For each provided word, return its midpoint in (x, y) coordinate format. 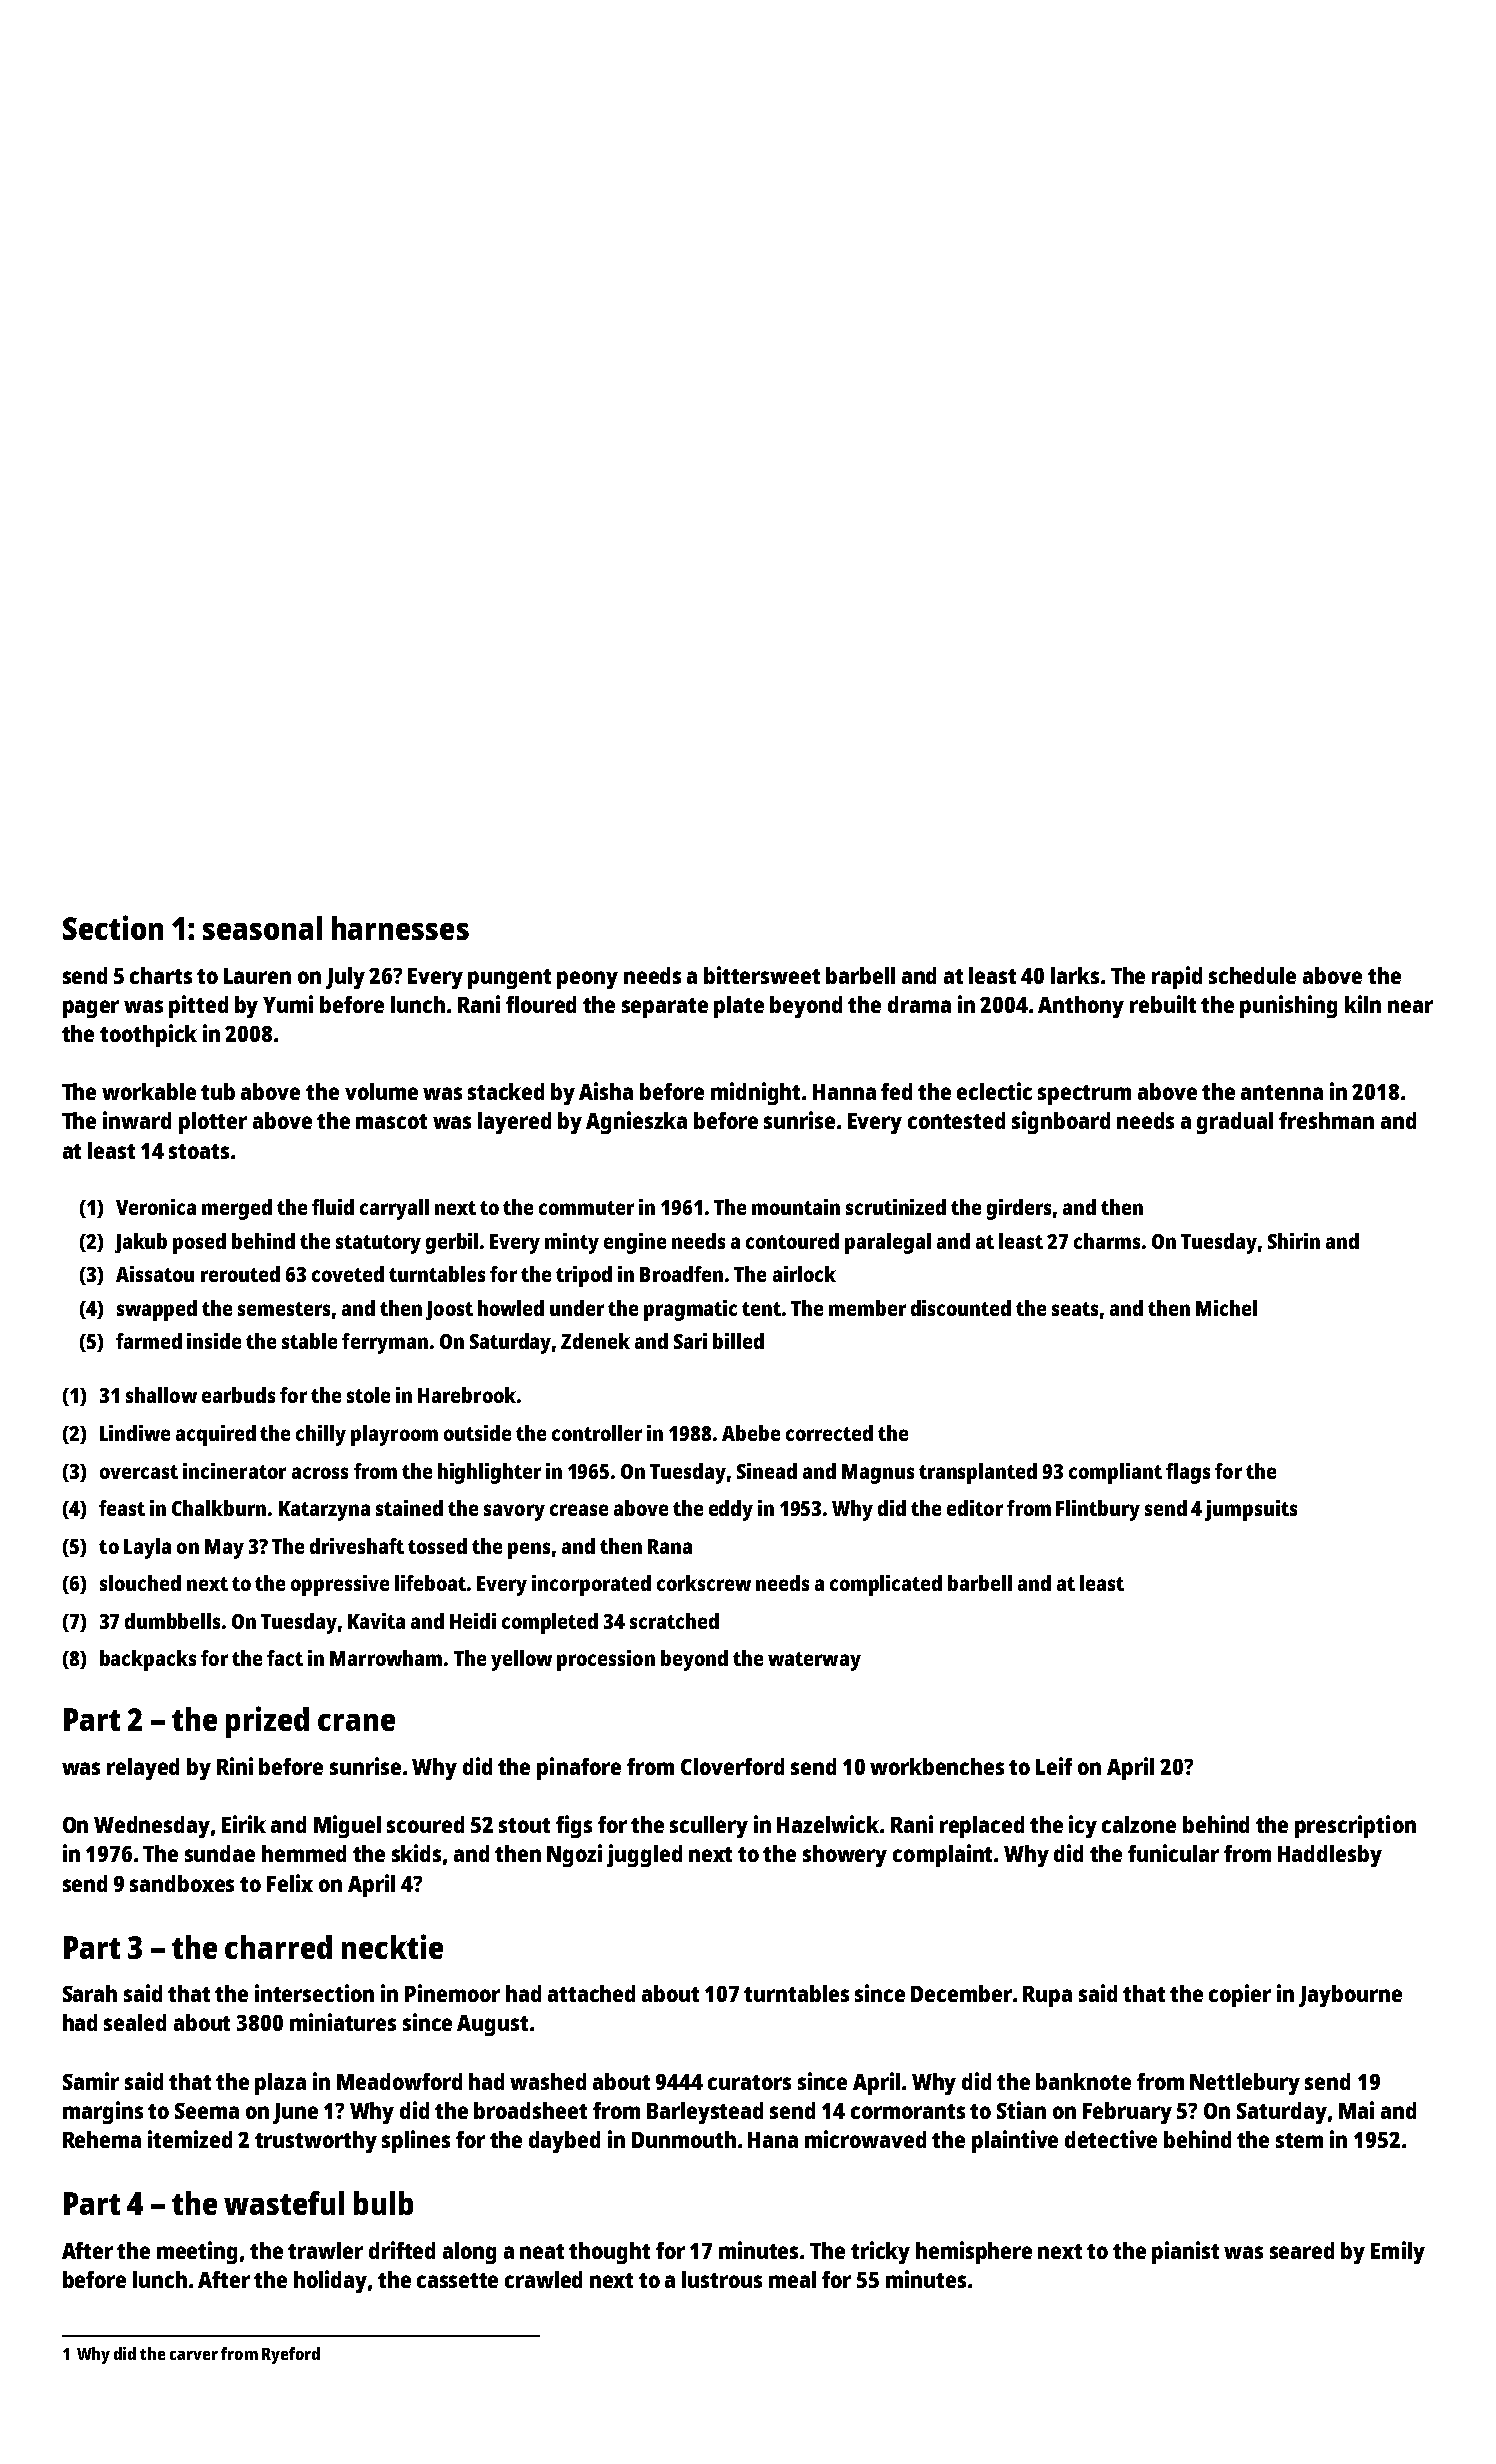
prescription (1355, 1826)
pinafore (579, 1768)
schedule (1252, 975)
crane (356, 1722)
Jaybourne (1350, 1996)
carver (194, 2355)
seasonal (262, 928)
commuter (586, 1208)
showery (845, 1856)
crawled (543, 2279)
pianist (1185, 2252)
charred (278, 1947)
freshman (1326, 1120)
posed (199, 1243)
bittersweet (762, 975)
